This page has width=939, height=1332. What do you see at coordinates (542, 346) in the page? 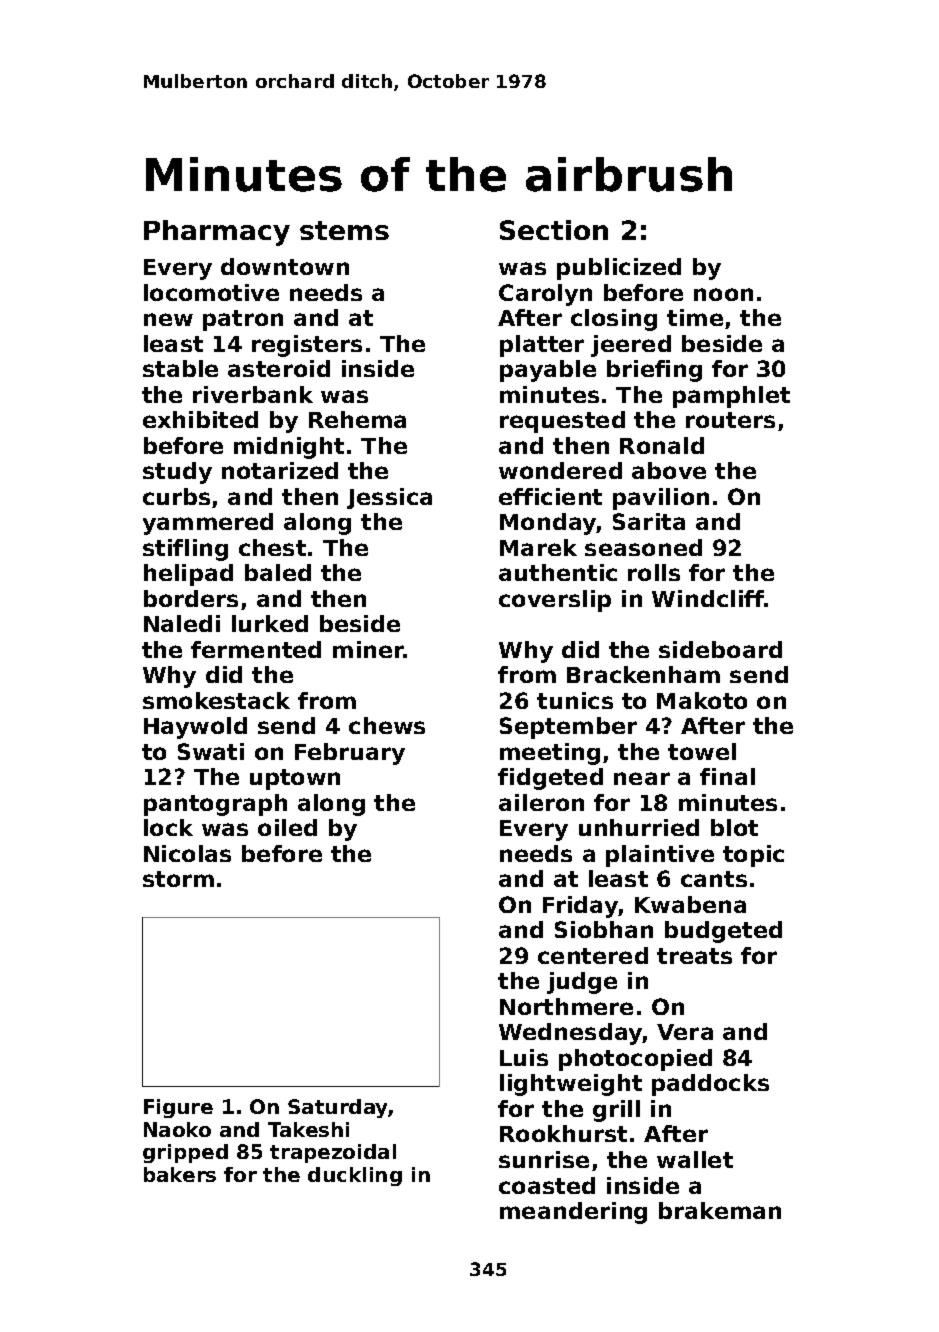
I see `platter` at bounding box center [542, 346].
